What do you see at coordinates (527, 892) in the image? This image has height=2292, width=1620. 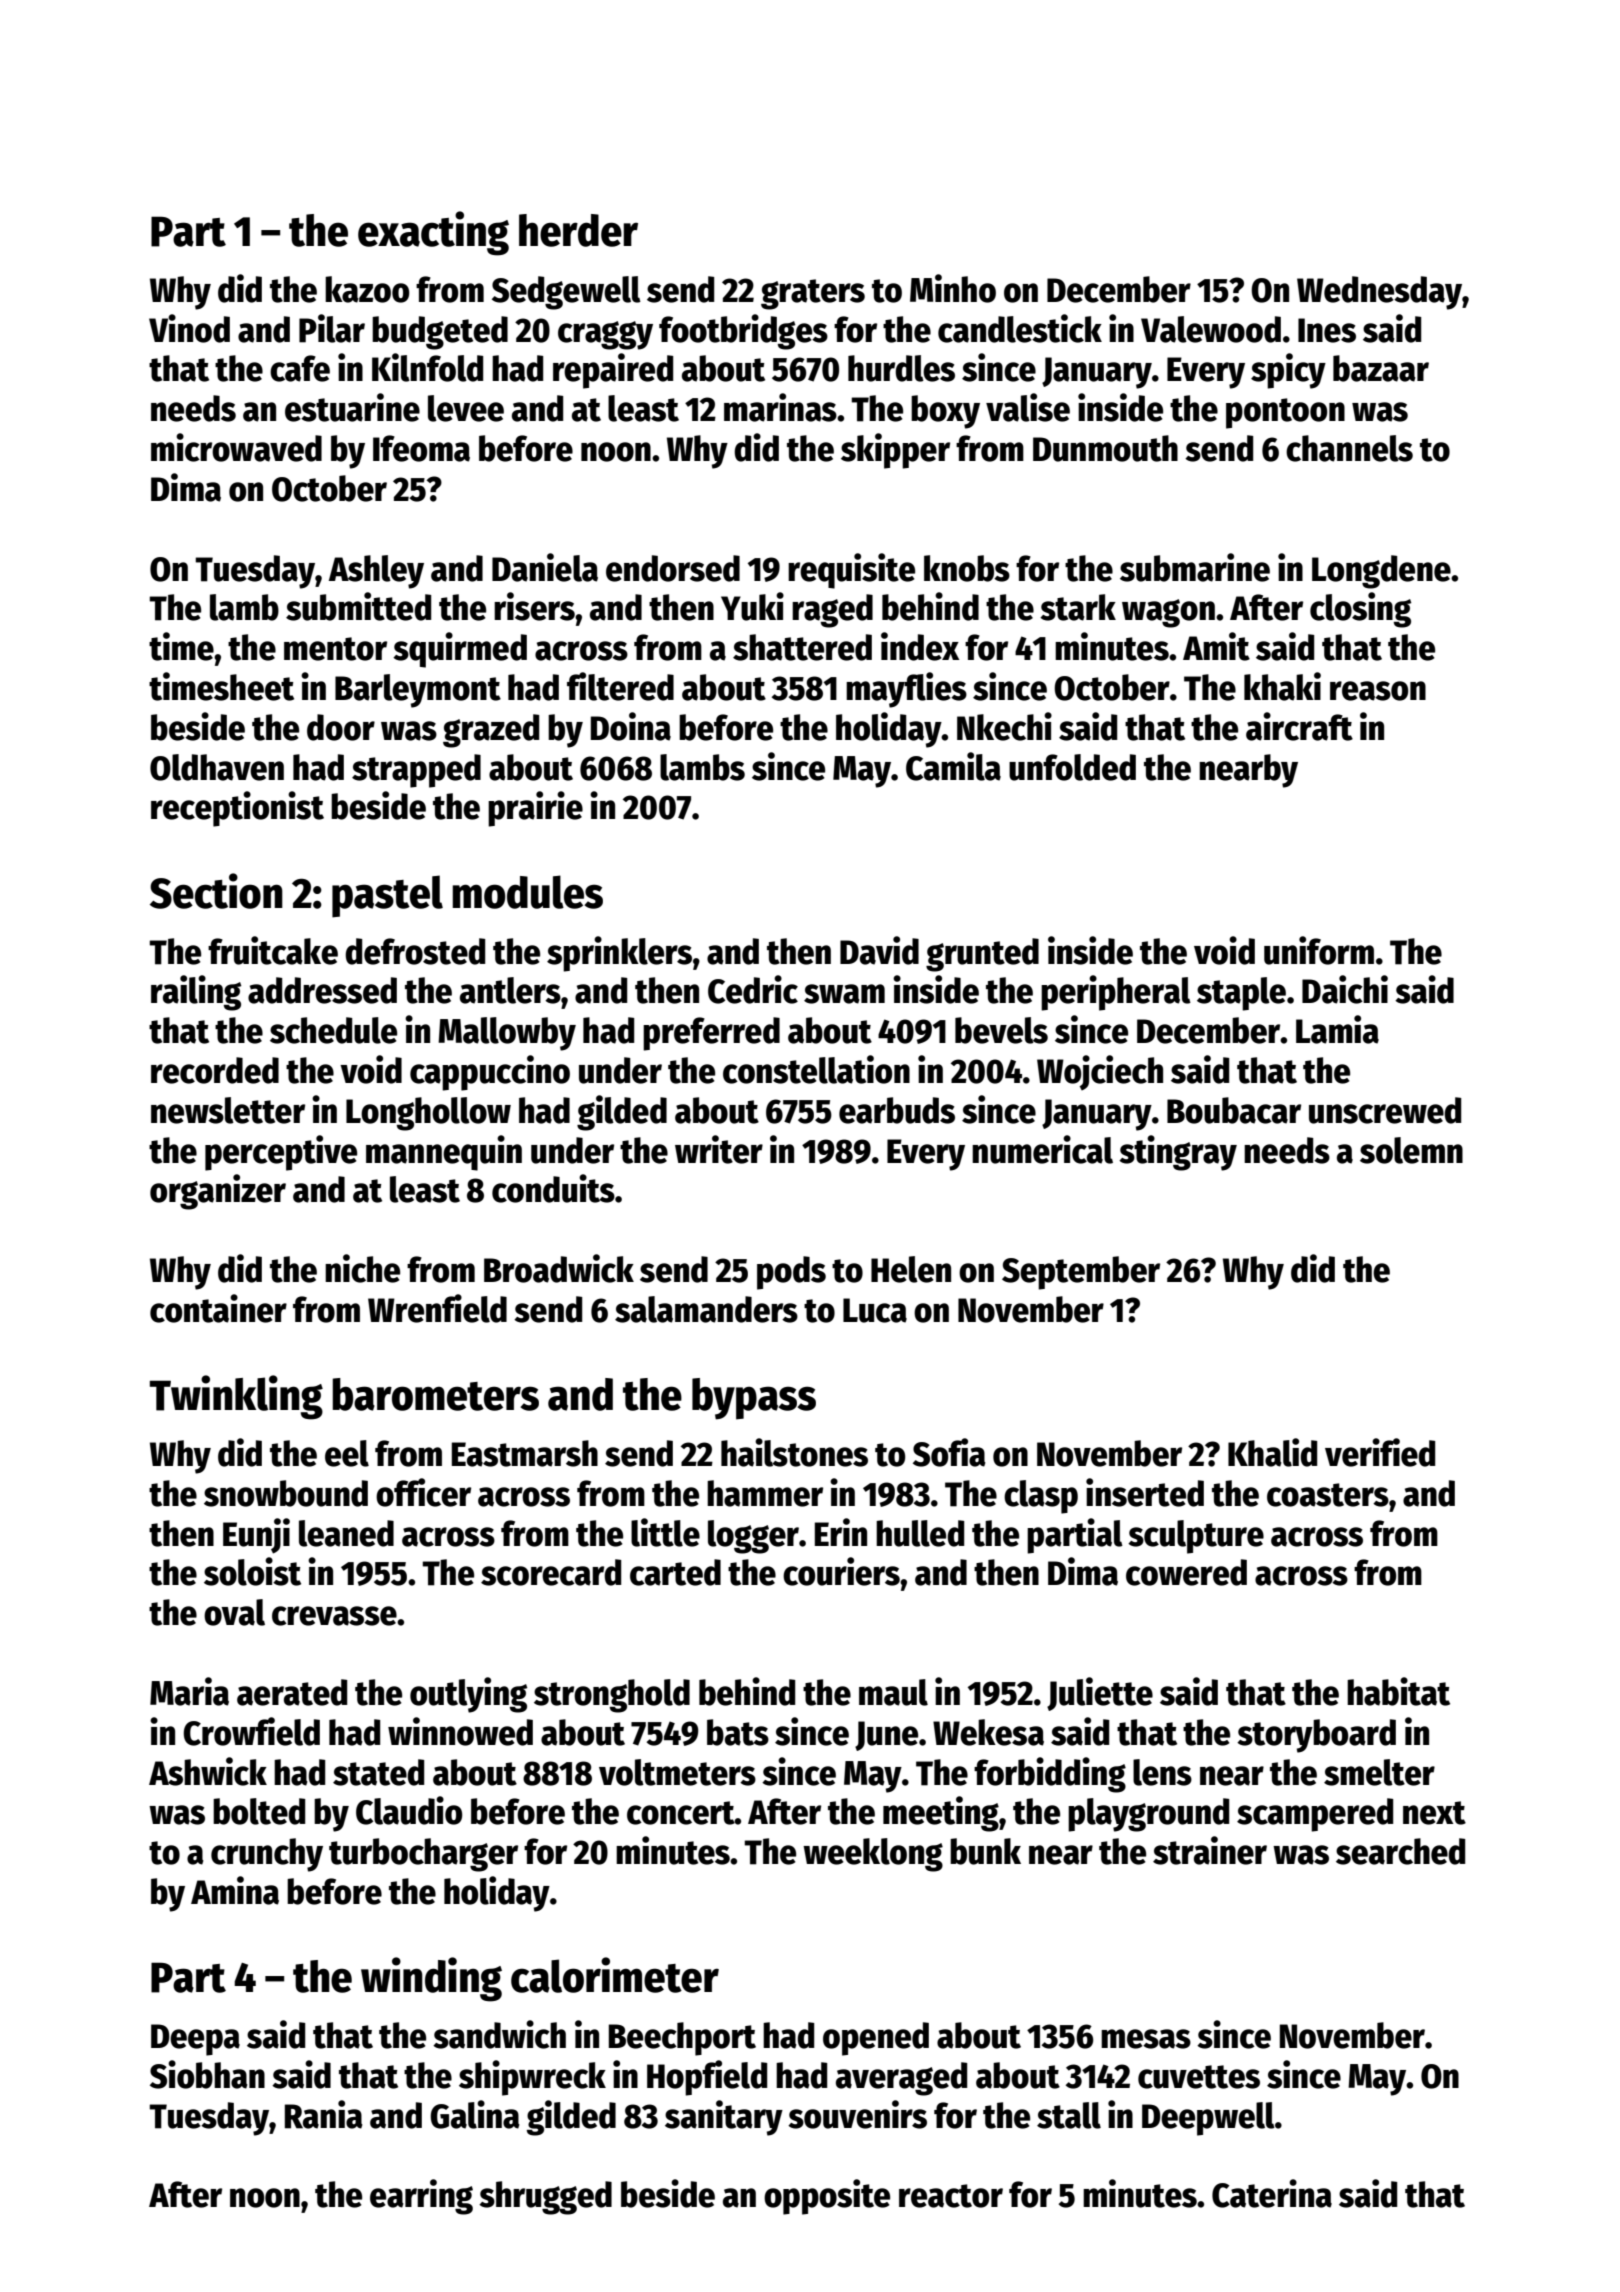 I see `modules` at bounding box center [527, 892].
